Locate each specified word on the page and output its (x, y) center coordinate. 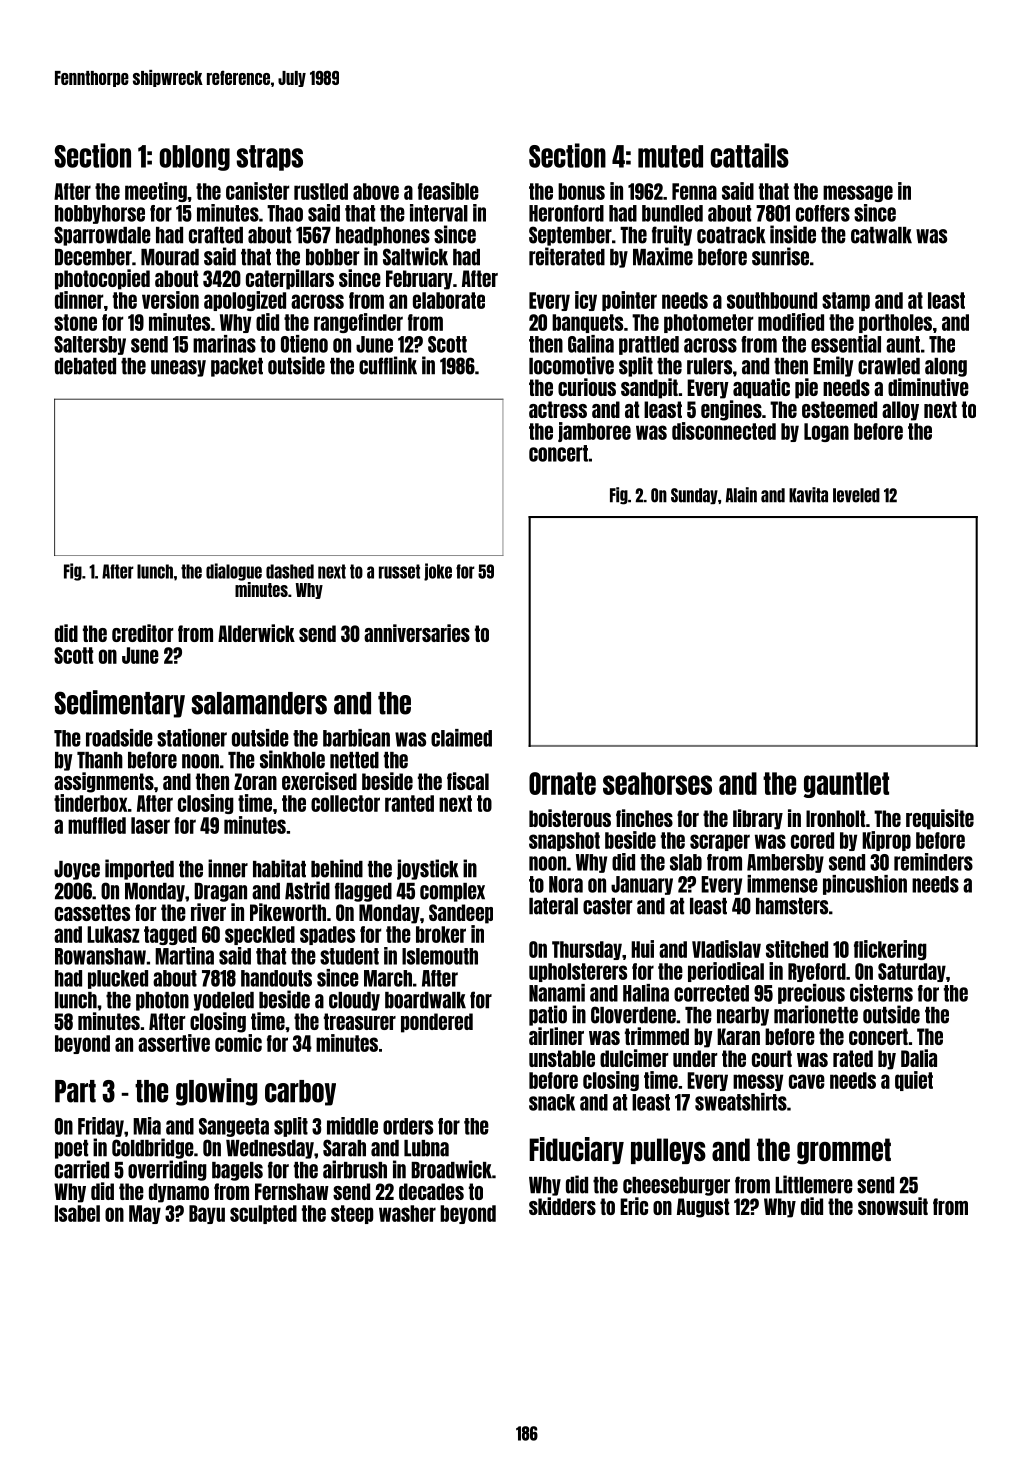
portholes (895, 323)
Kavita (808, 495)
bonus (581, 191)
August (703, 1208)
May (145, 1214)
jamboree (594, 432)
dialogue (234, 572)
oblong (195, 158)
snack (552, 1102)
